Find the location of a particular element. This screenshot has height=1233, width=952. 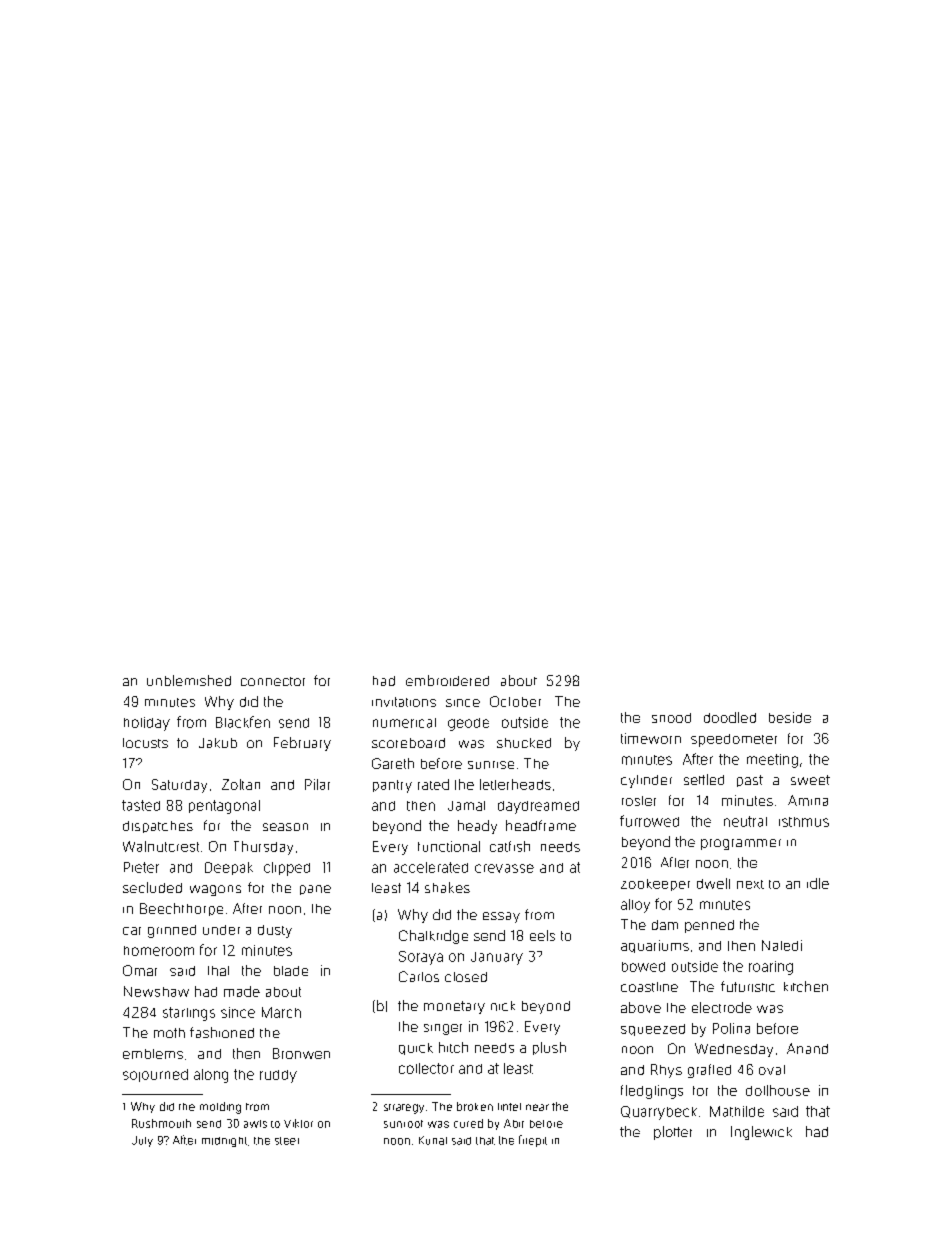

neutral is located at coordinates (745, 821).
